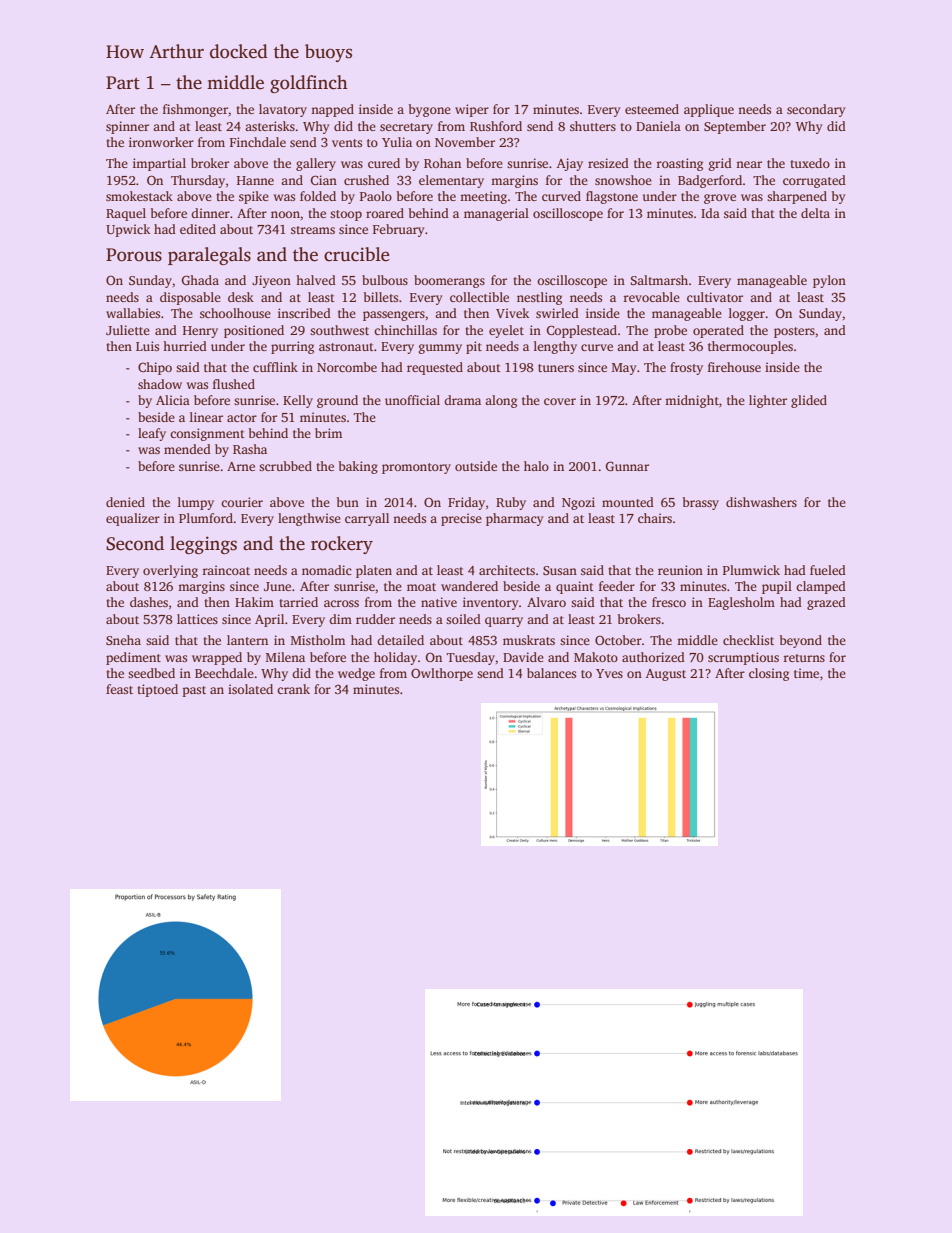 The height and width of the screenshot is (1233, 952). Describe the element at coordinates (125, 502) in the screenshot. I see `denied` at that location.
